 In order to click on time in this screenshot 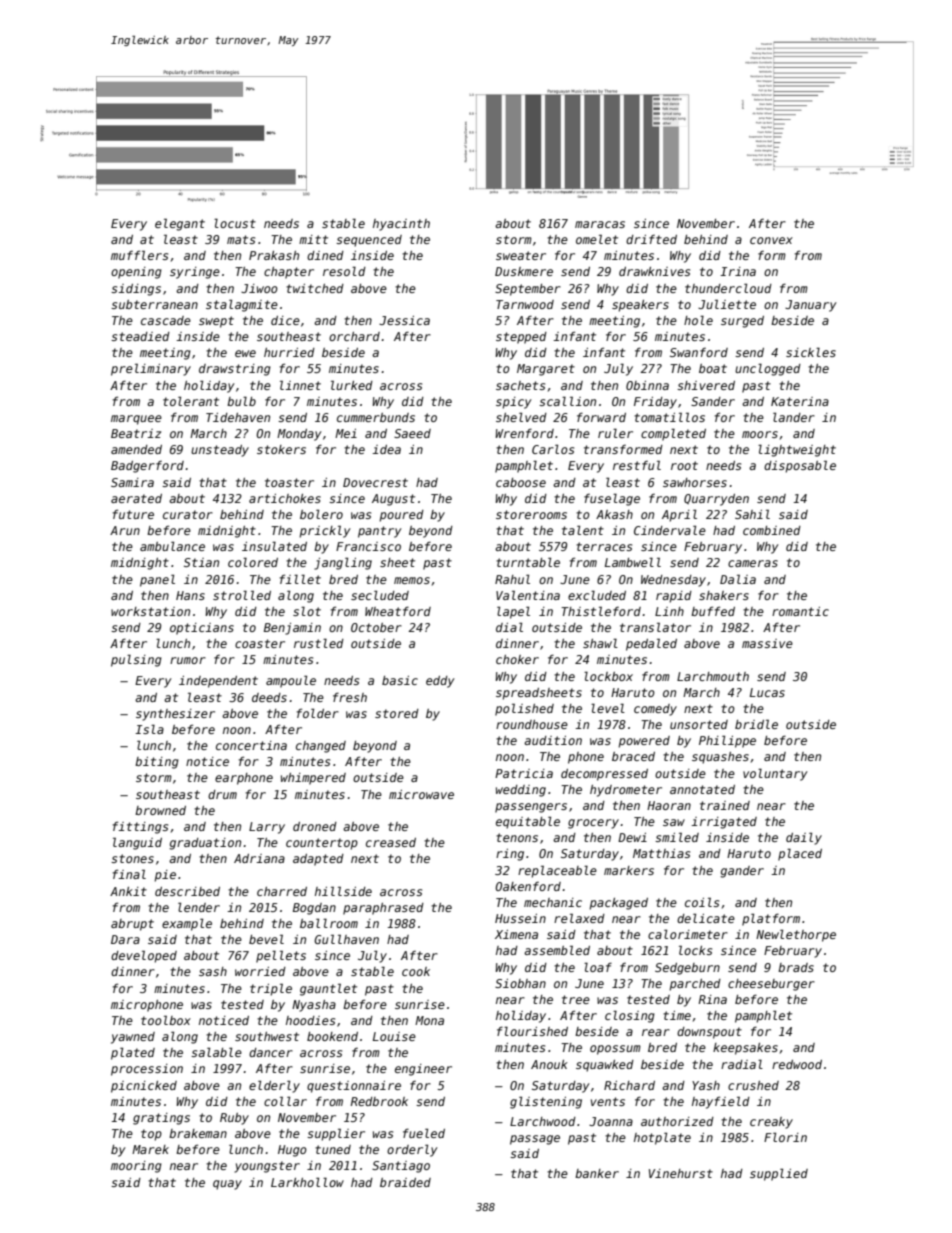, I will do `click(677, 1015)`.
